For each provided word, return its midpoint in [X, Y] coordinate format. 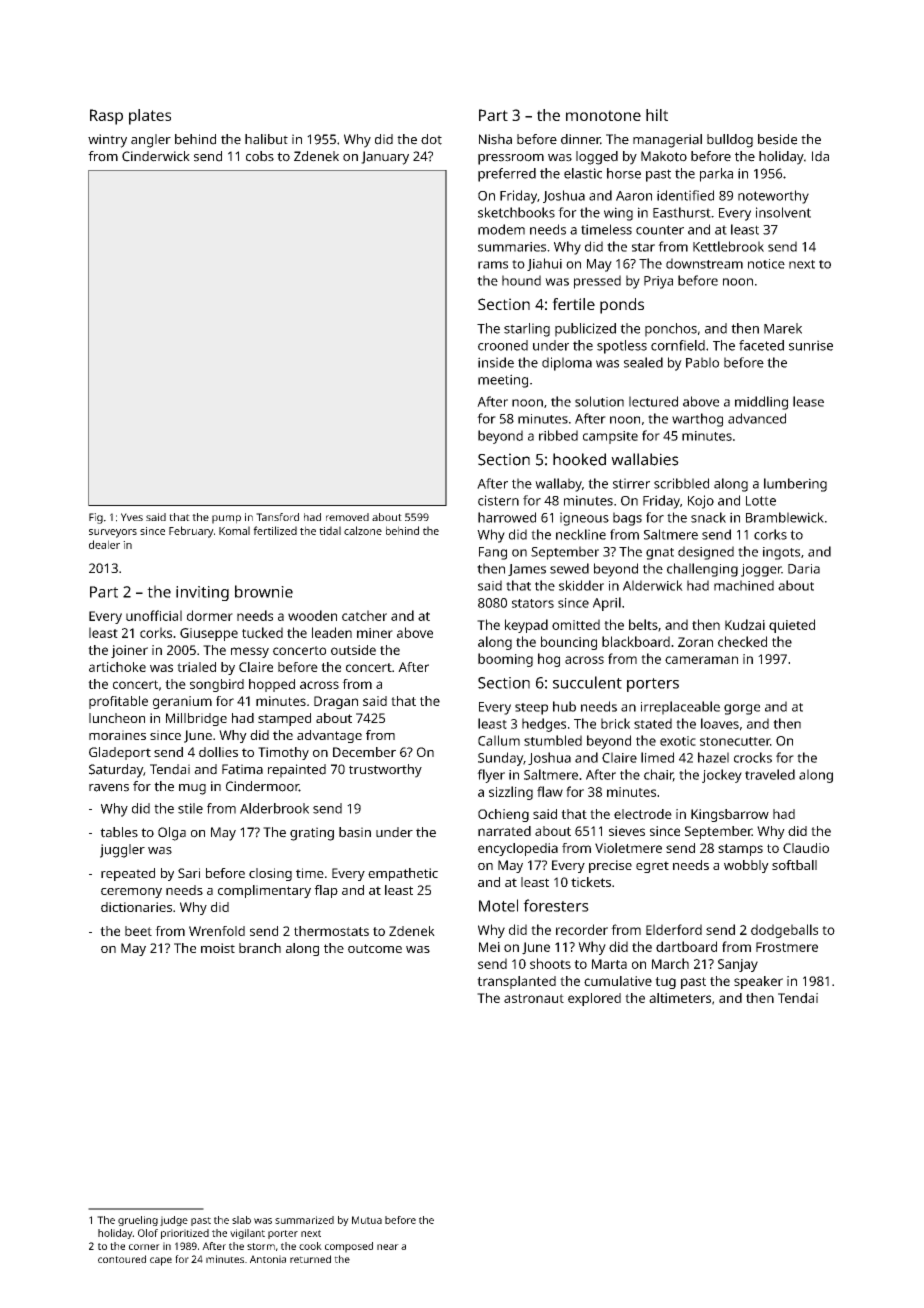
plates [150, 117]
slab [241, 1220]
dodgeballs [784, 931]
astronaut [534, 998]
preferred [507, 175]
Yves [132, 517]
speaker [758, 982]
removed [347, 517]
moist [218, 948]
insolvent [783, 212]
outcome [375, 948]
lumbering [795, 485]
